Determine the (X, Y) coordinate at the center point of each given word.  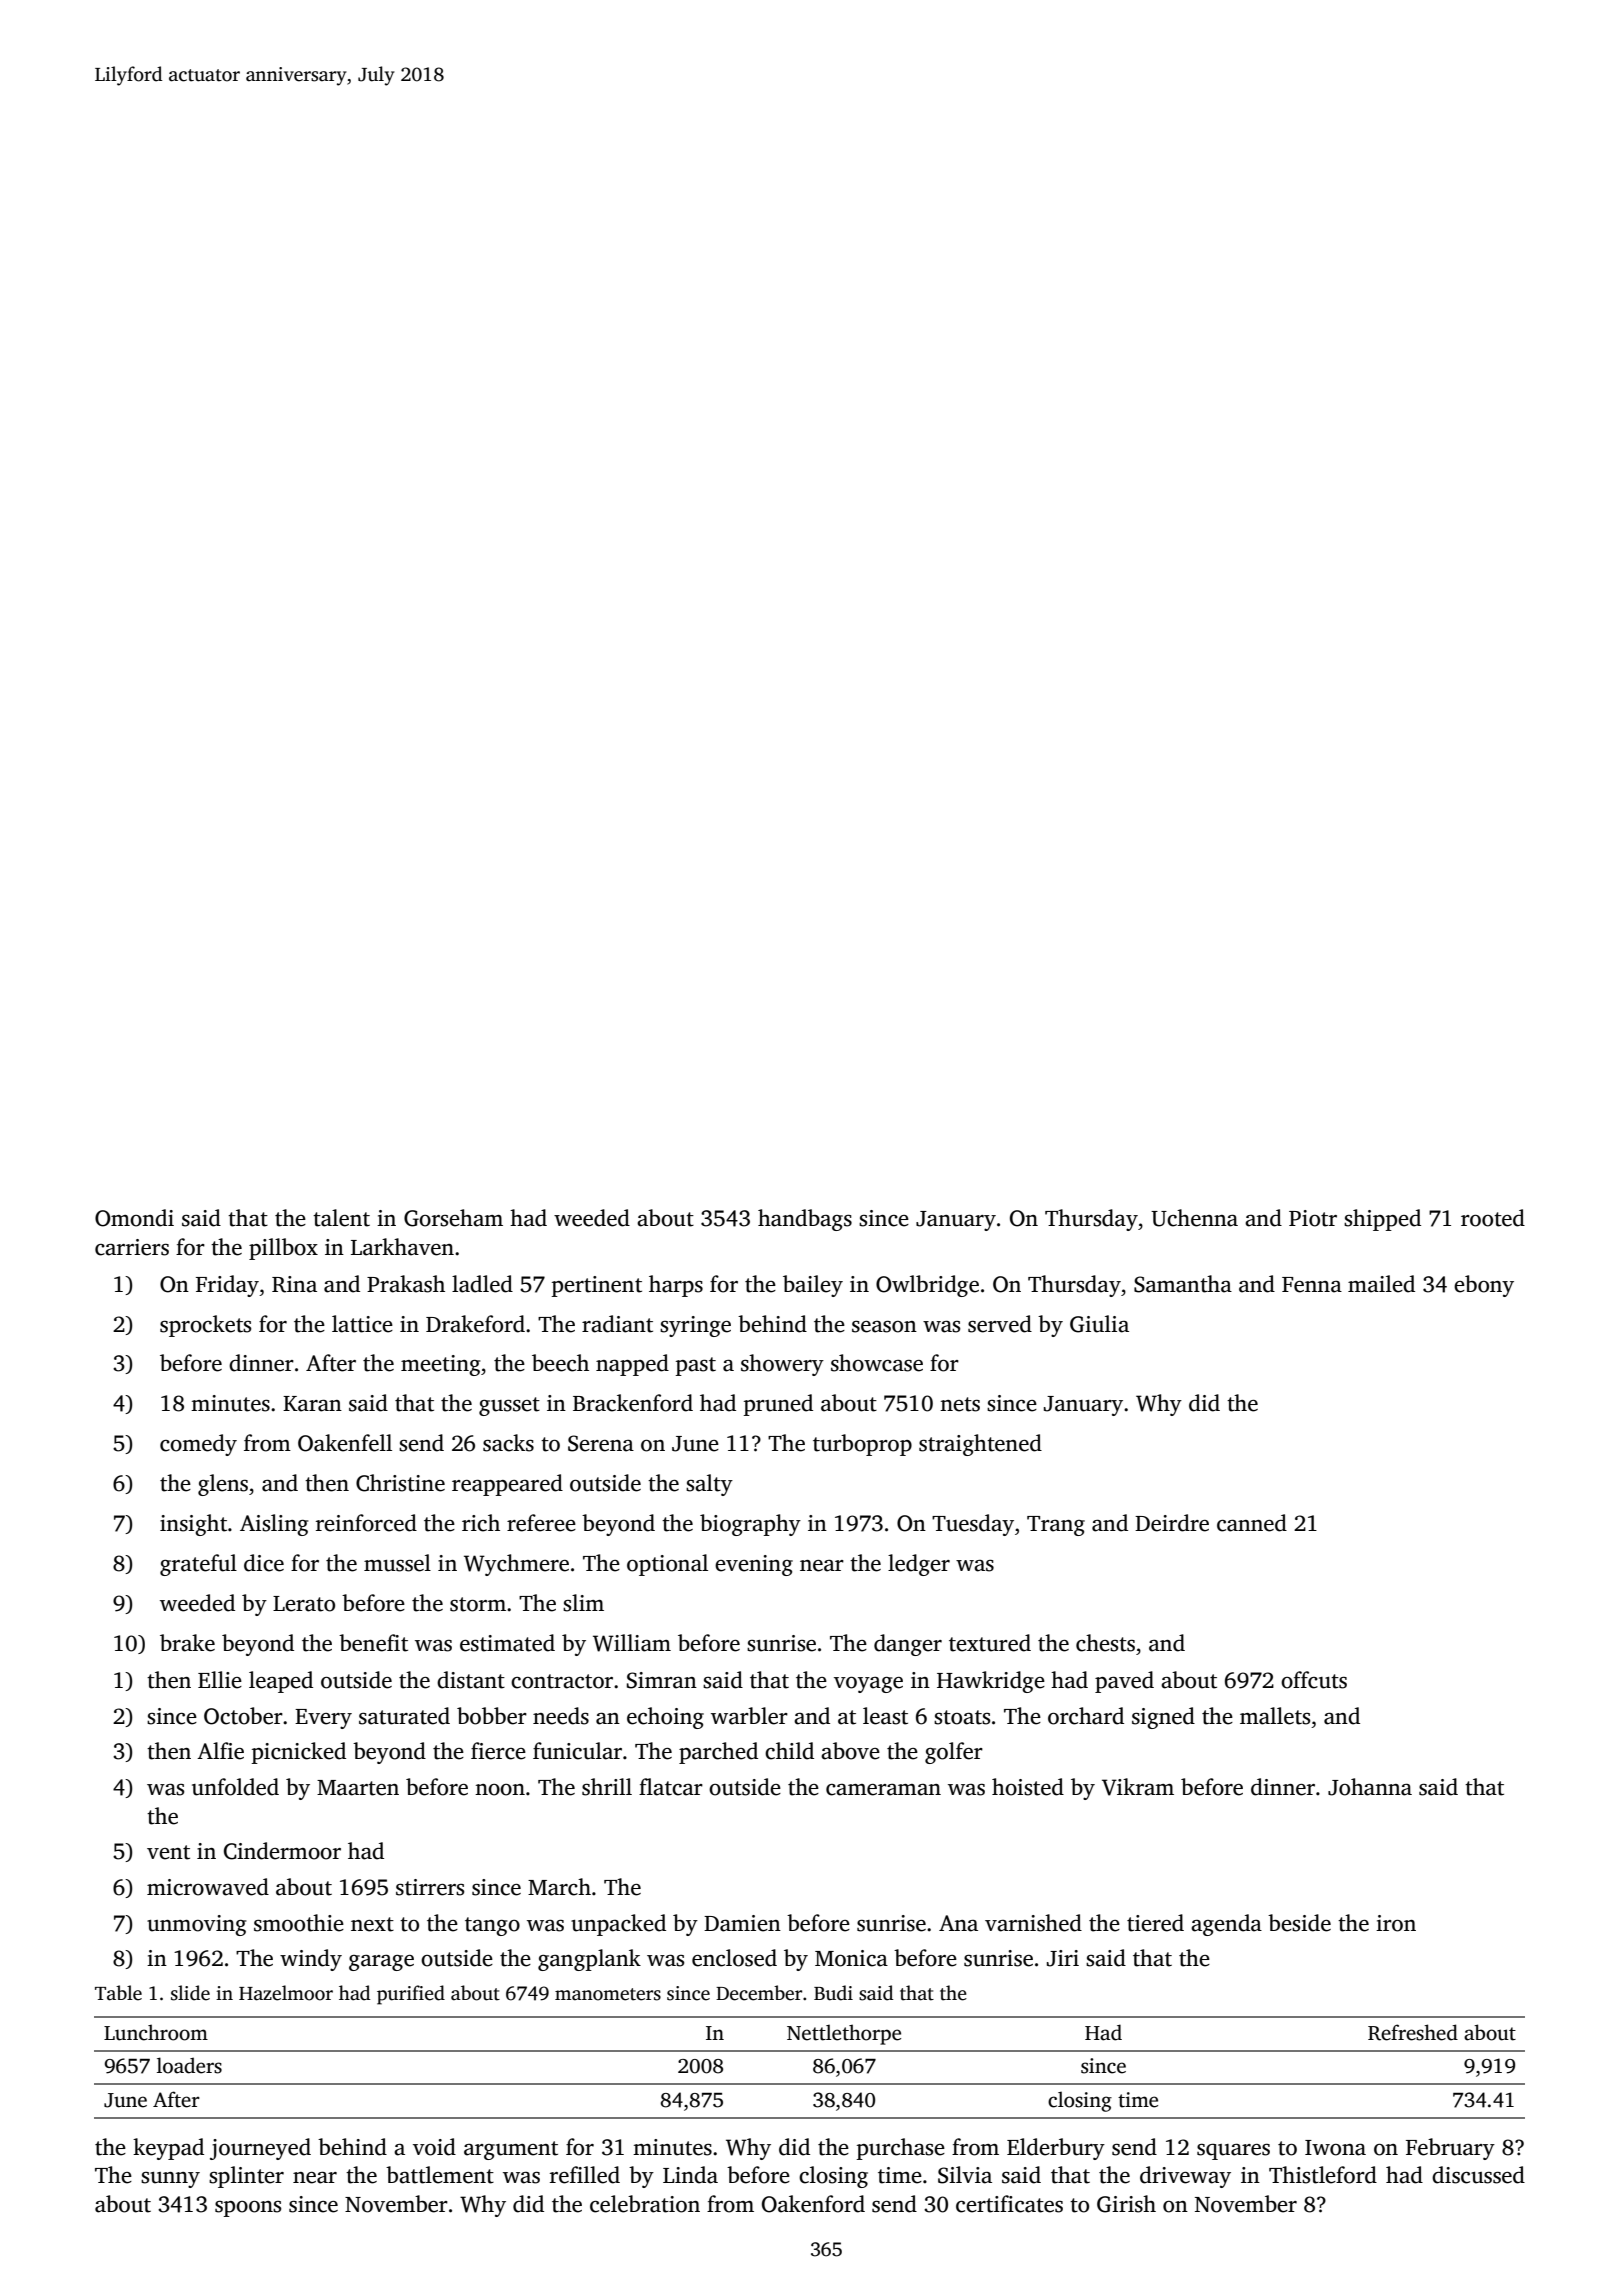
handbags (805, 1220)
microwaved (208, 1887)
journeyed (260, 2149)
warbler (749, 1716)
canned (1252, 1523)
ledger (919, 1565)
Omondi (134, 1218)
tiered (1155, 1923)
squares (1233, 2152)
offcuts (1314, 1680)
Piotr (1313, 1218)
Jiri (1063, 1958)
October (243, 1716)
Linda (690, 2175)
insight (193, 1525)
